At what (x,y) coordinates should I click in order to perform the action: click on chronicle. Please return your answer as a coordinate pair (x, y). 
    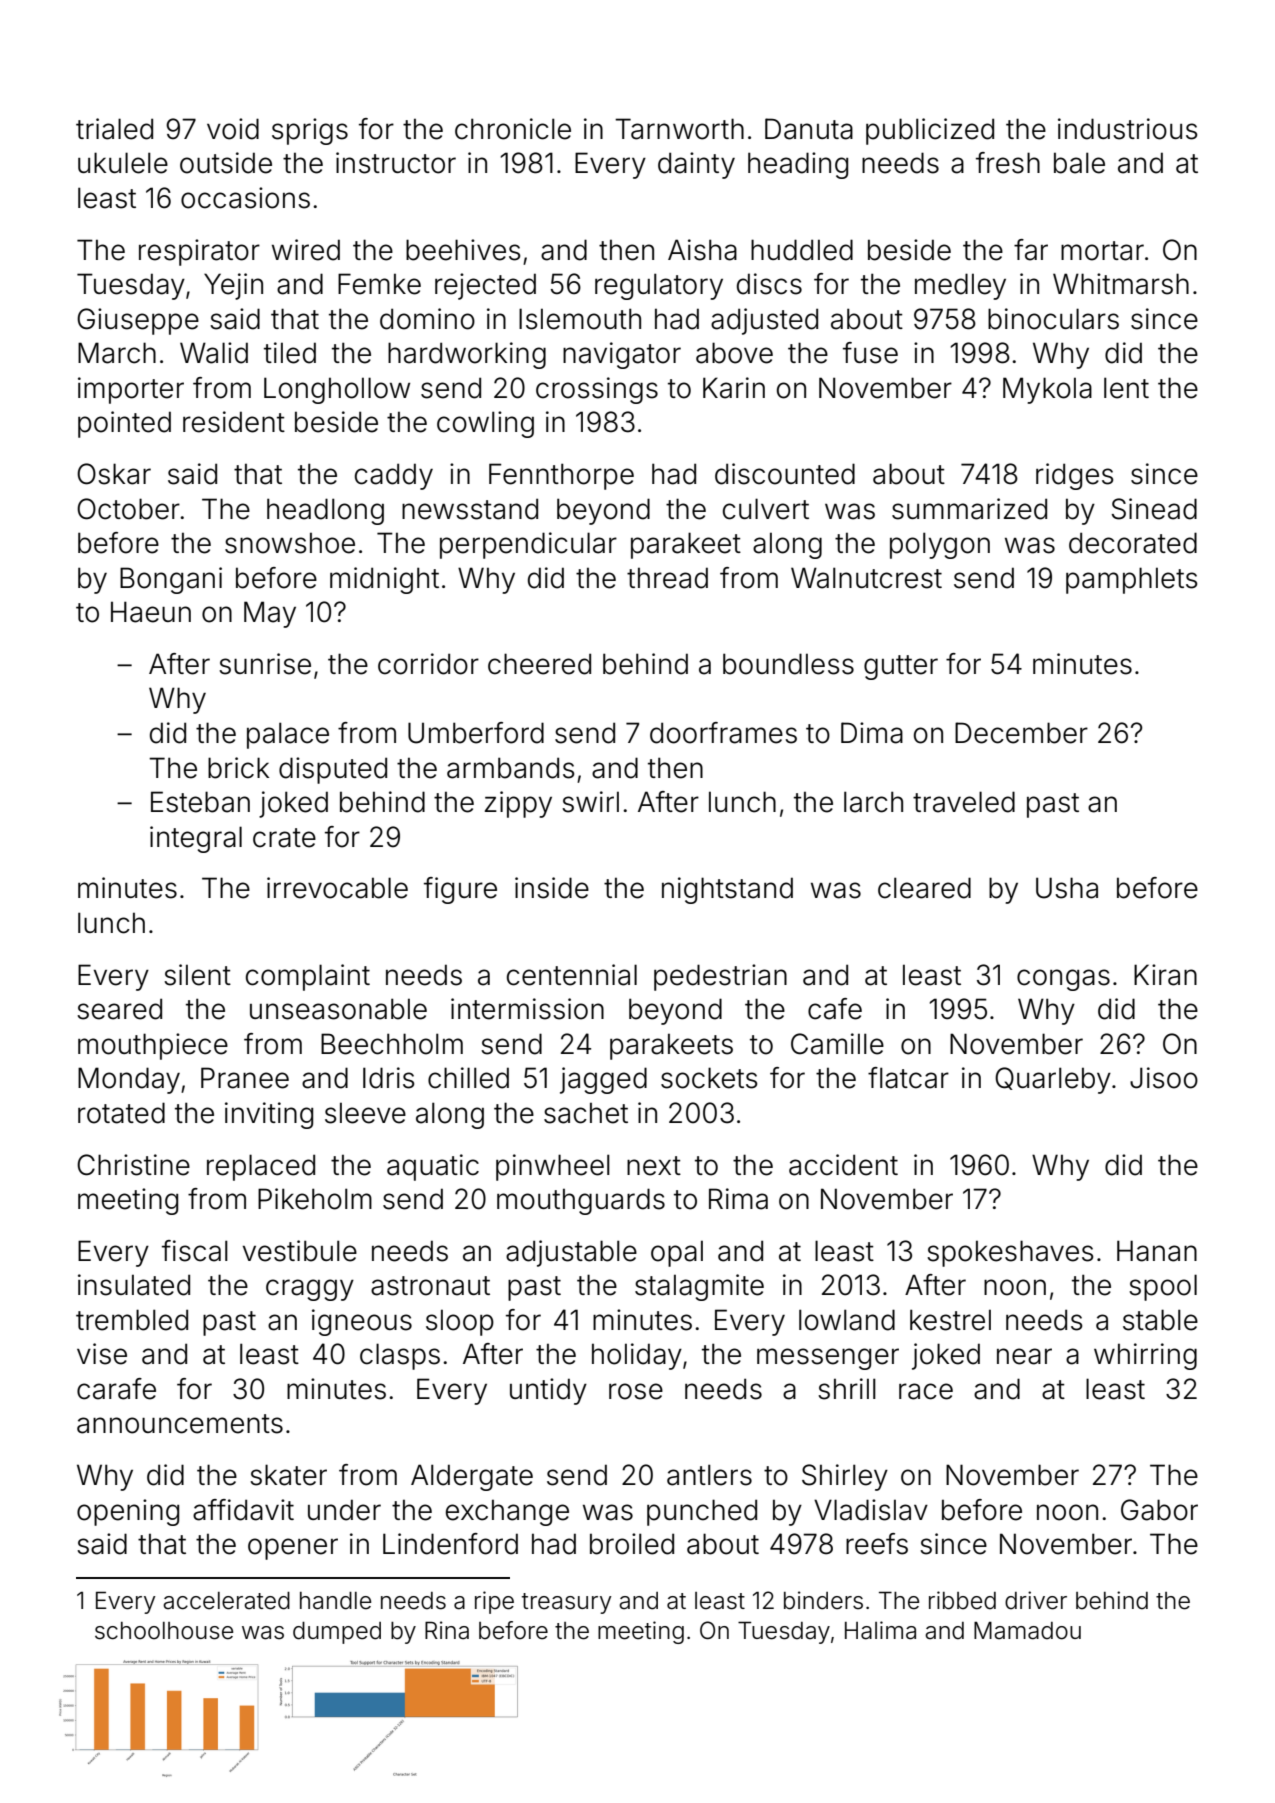
    Looking at the image, I should click on (513, 129).
